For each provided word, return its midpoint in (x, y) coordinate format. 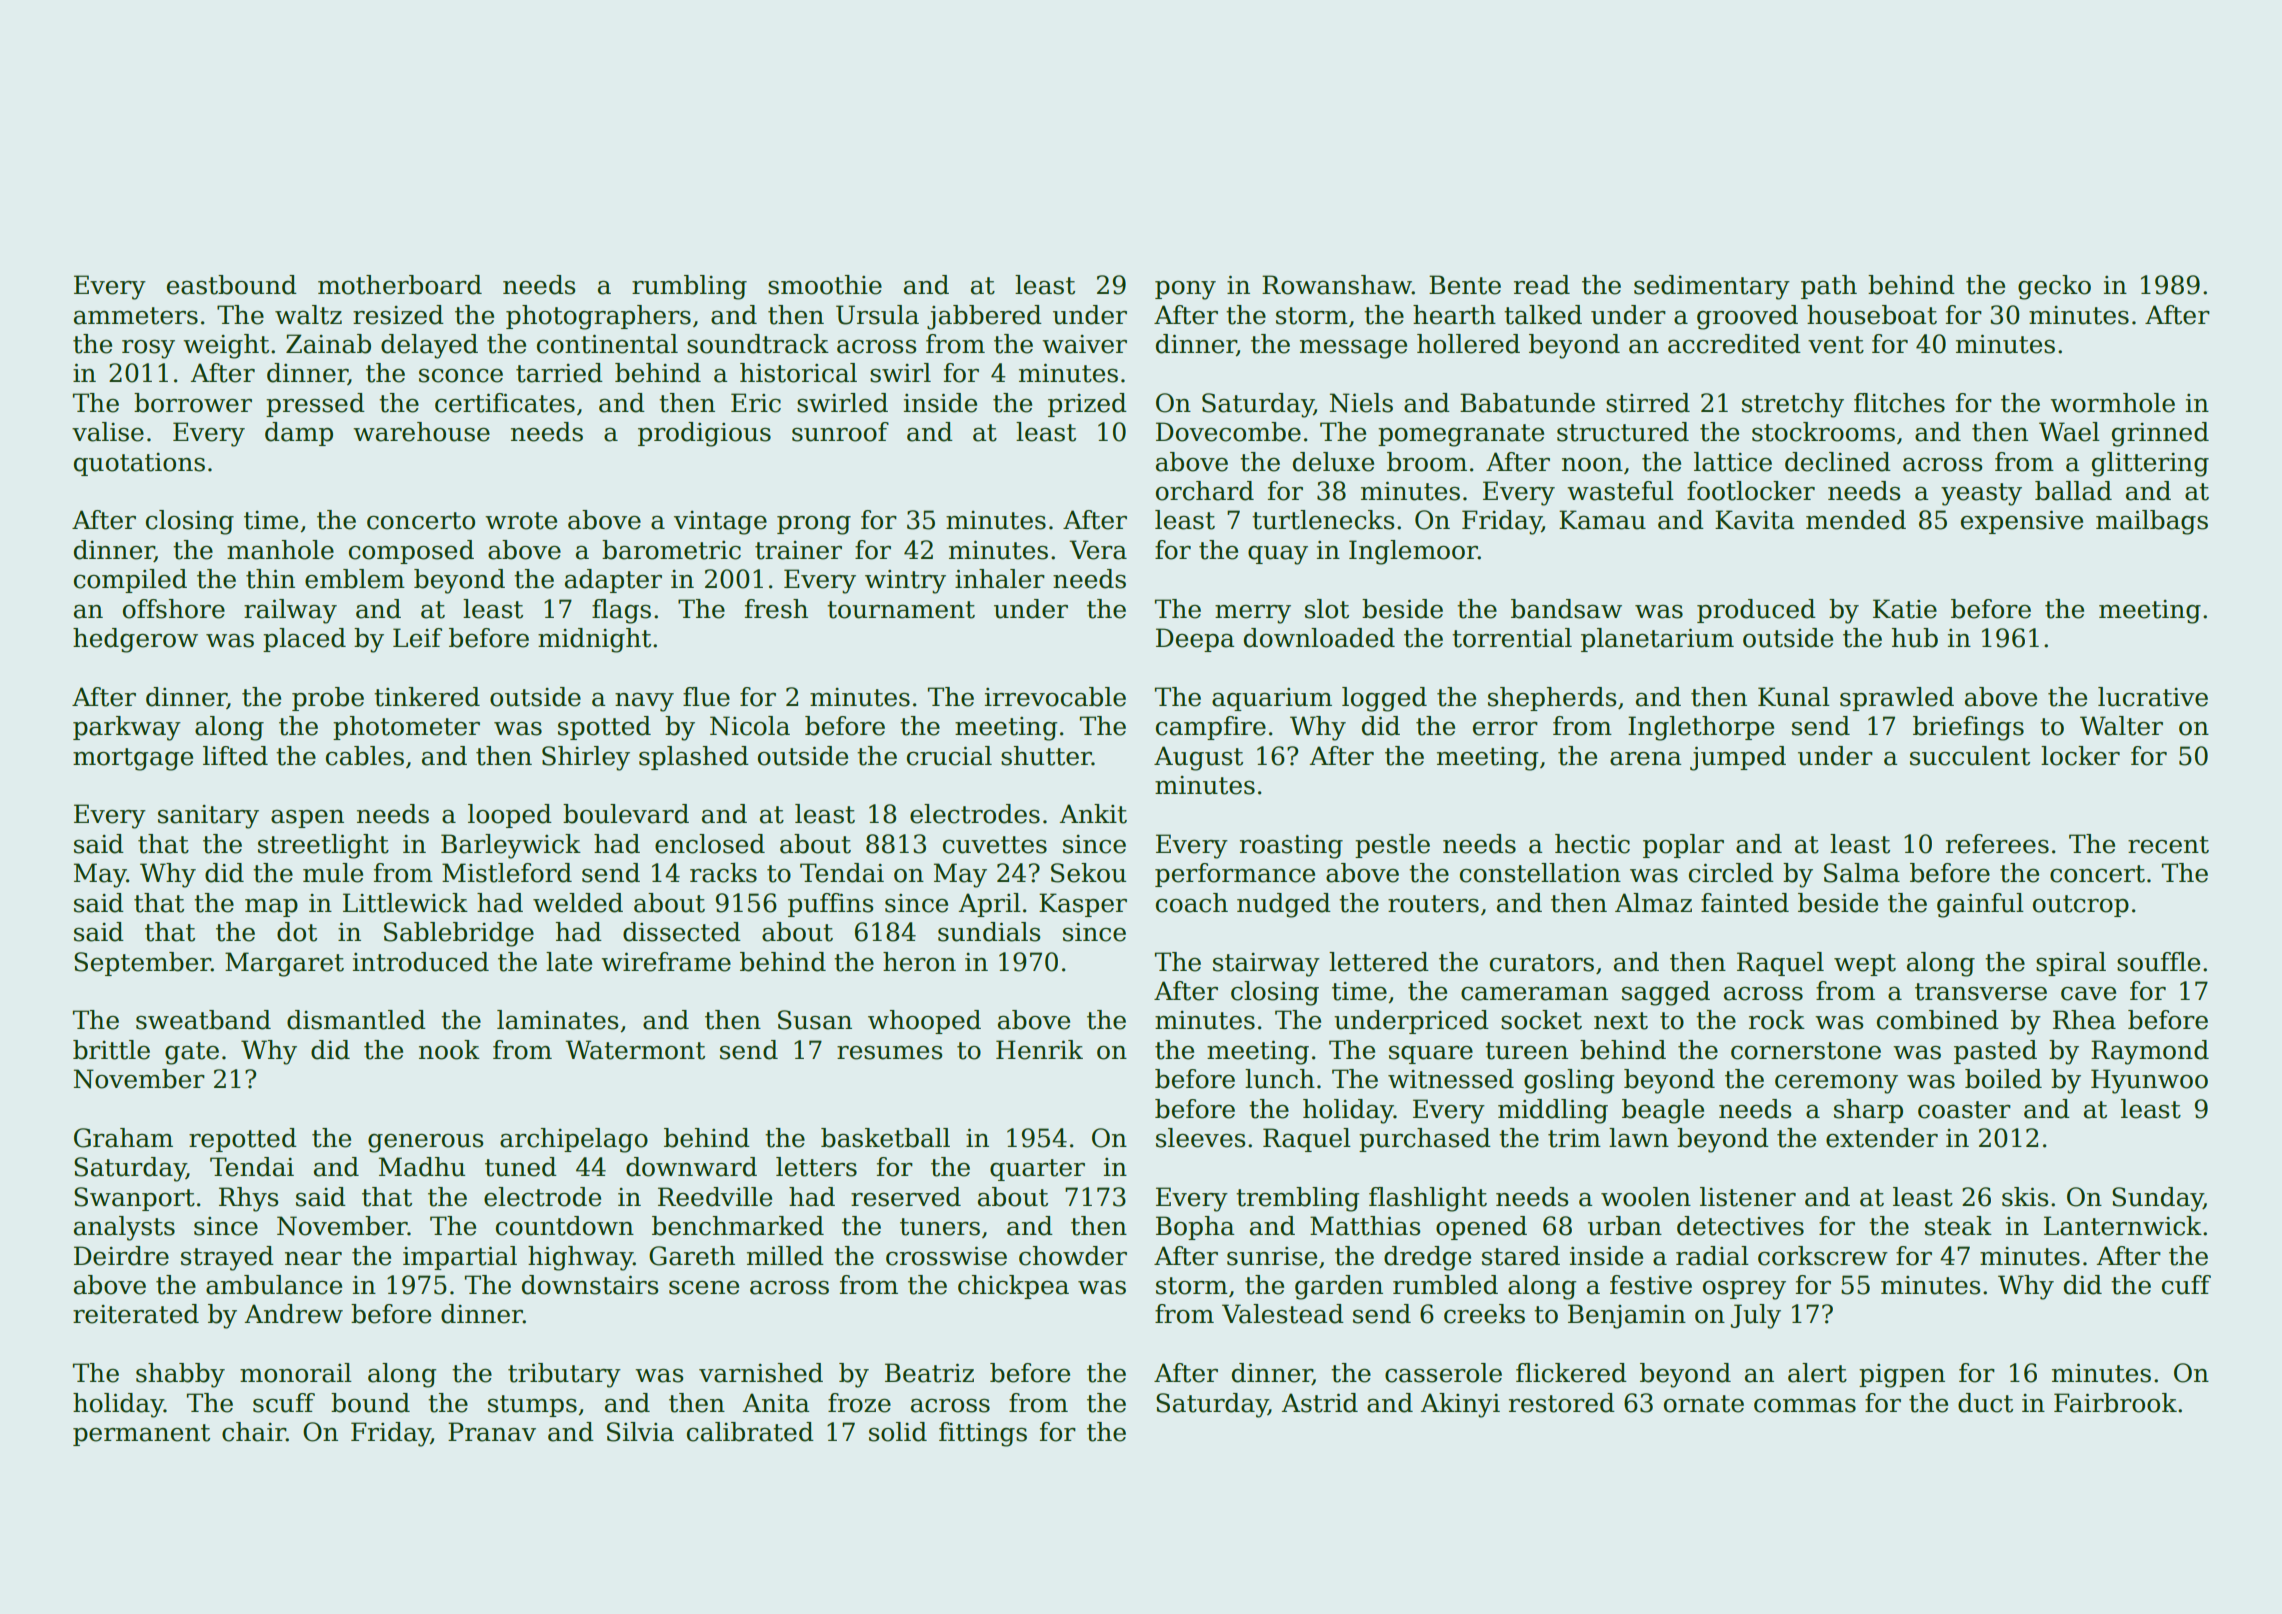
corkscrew (1823, 1256)
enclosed (710, 844)
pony (1185, 290)
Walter (2121, 726)
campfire (1211, 728)
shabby (180, 1375)
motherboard (400, 285)
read (1542, 285)
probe (328, 699)
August (1198, 758)
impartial (460, 1258)
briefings (1968, 728)
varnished (761, 1373)
